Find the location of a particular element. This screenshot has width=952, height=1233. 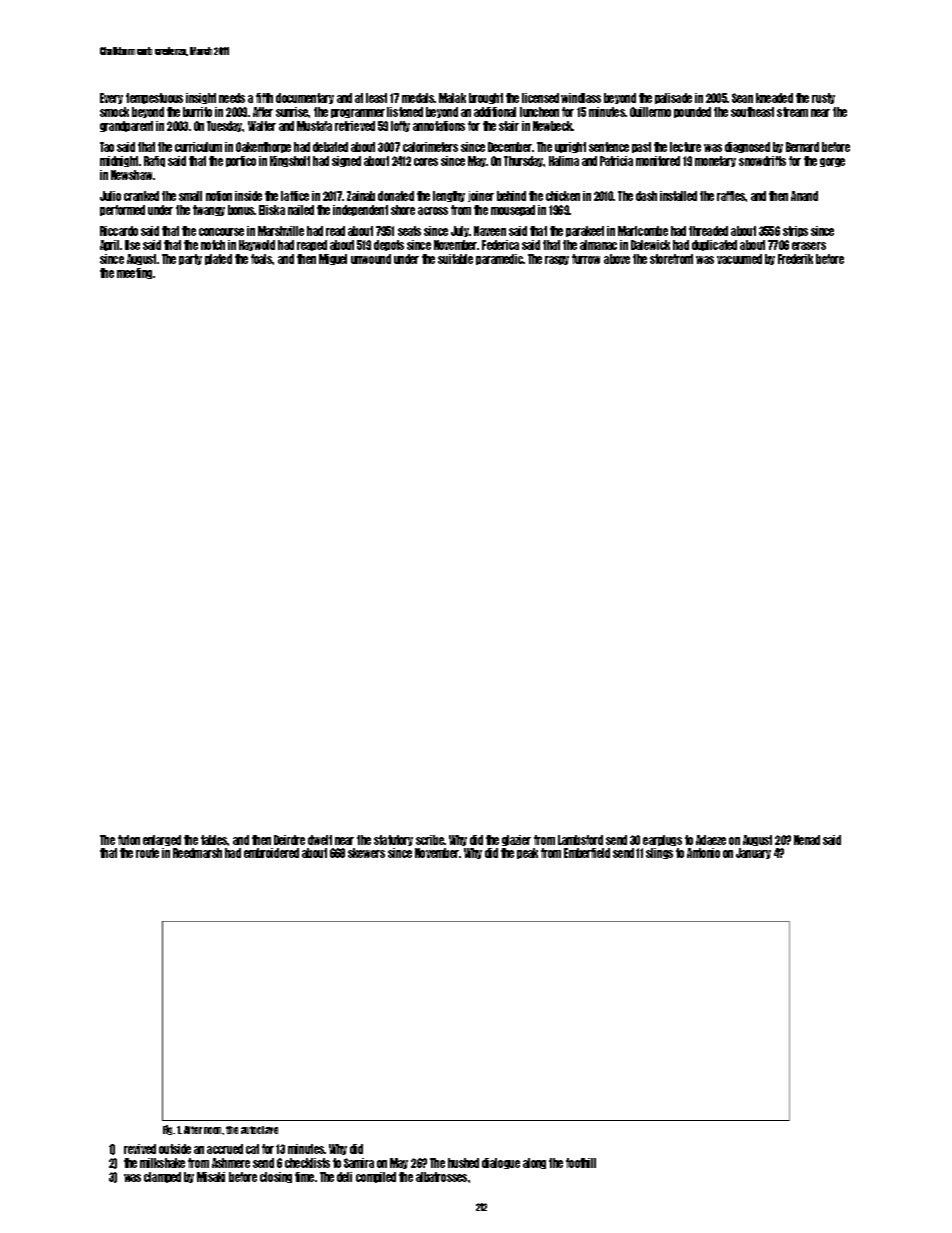

Adaeze is located at coordinates (711, 840).
